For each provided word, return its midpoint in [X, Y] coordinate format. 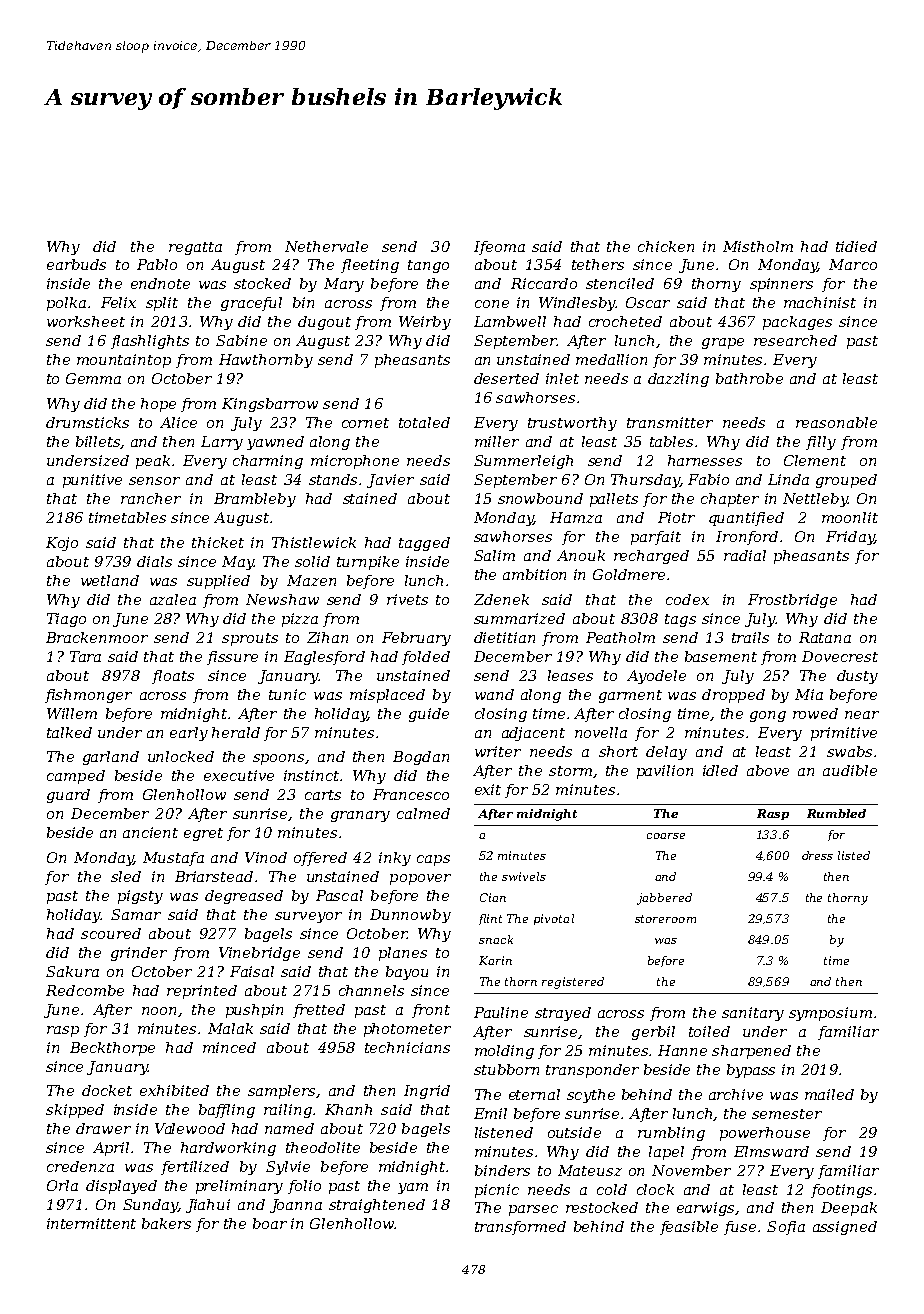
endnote [160, 283]
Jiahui [208, 1206]
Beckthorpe [112, 1049]
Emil [490, 1113]
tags [680, 620]
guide [429, 715]
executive [239, 775]
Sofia [786, 1228]
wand [494, 694]
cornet [365, 423]
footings [841, 1191]
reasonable [836, 422]
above [768, 770]
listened [504, 1132]
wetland [110, 580]
